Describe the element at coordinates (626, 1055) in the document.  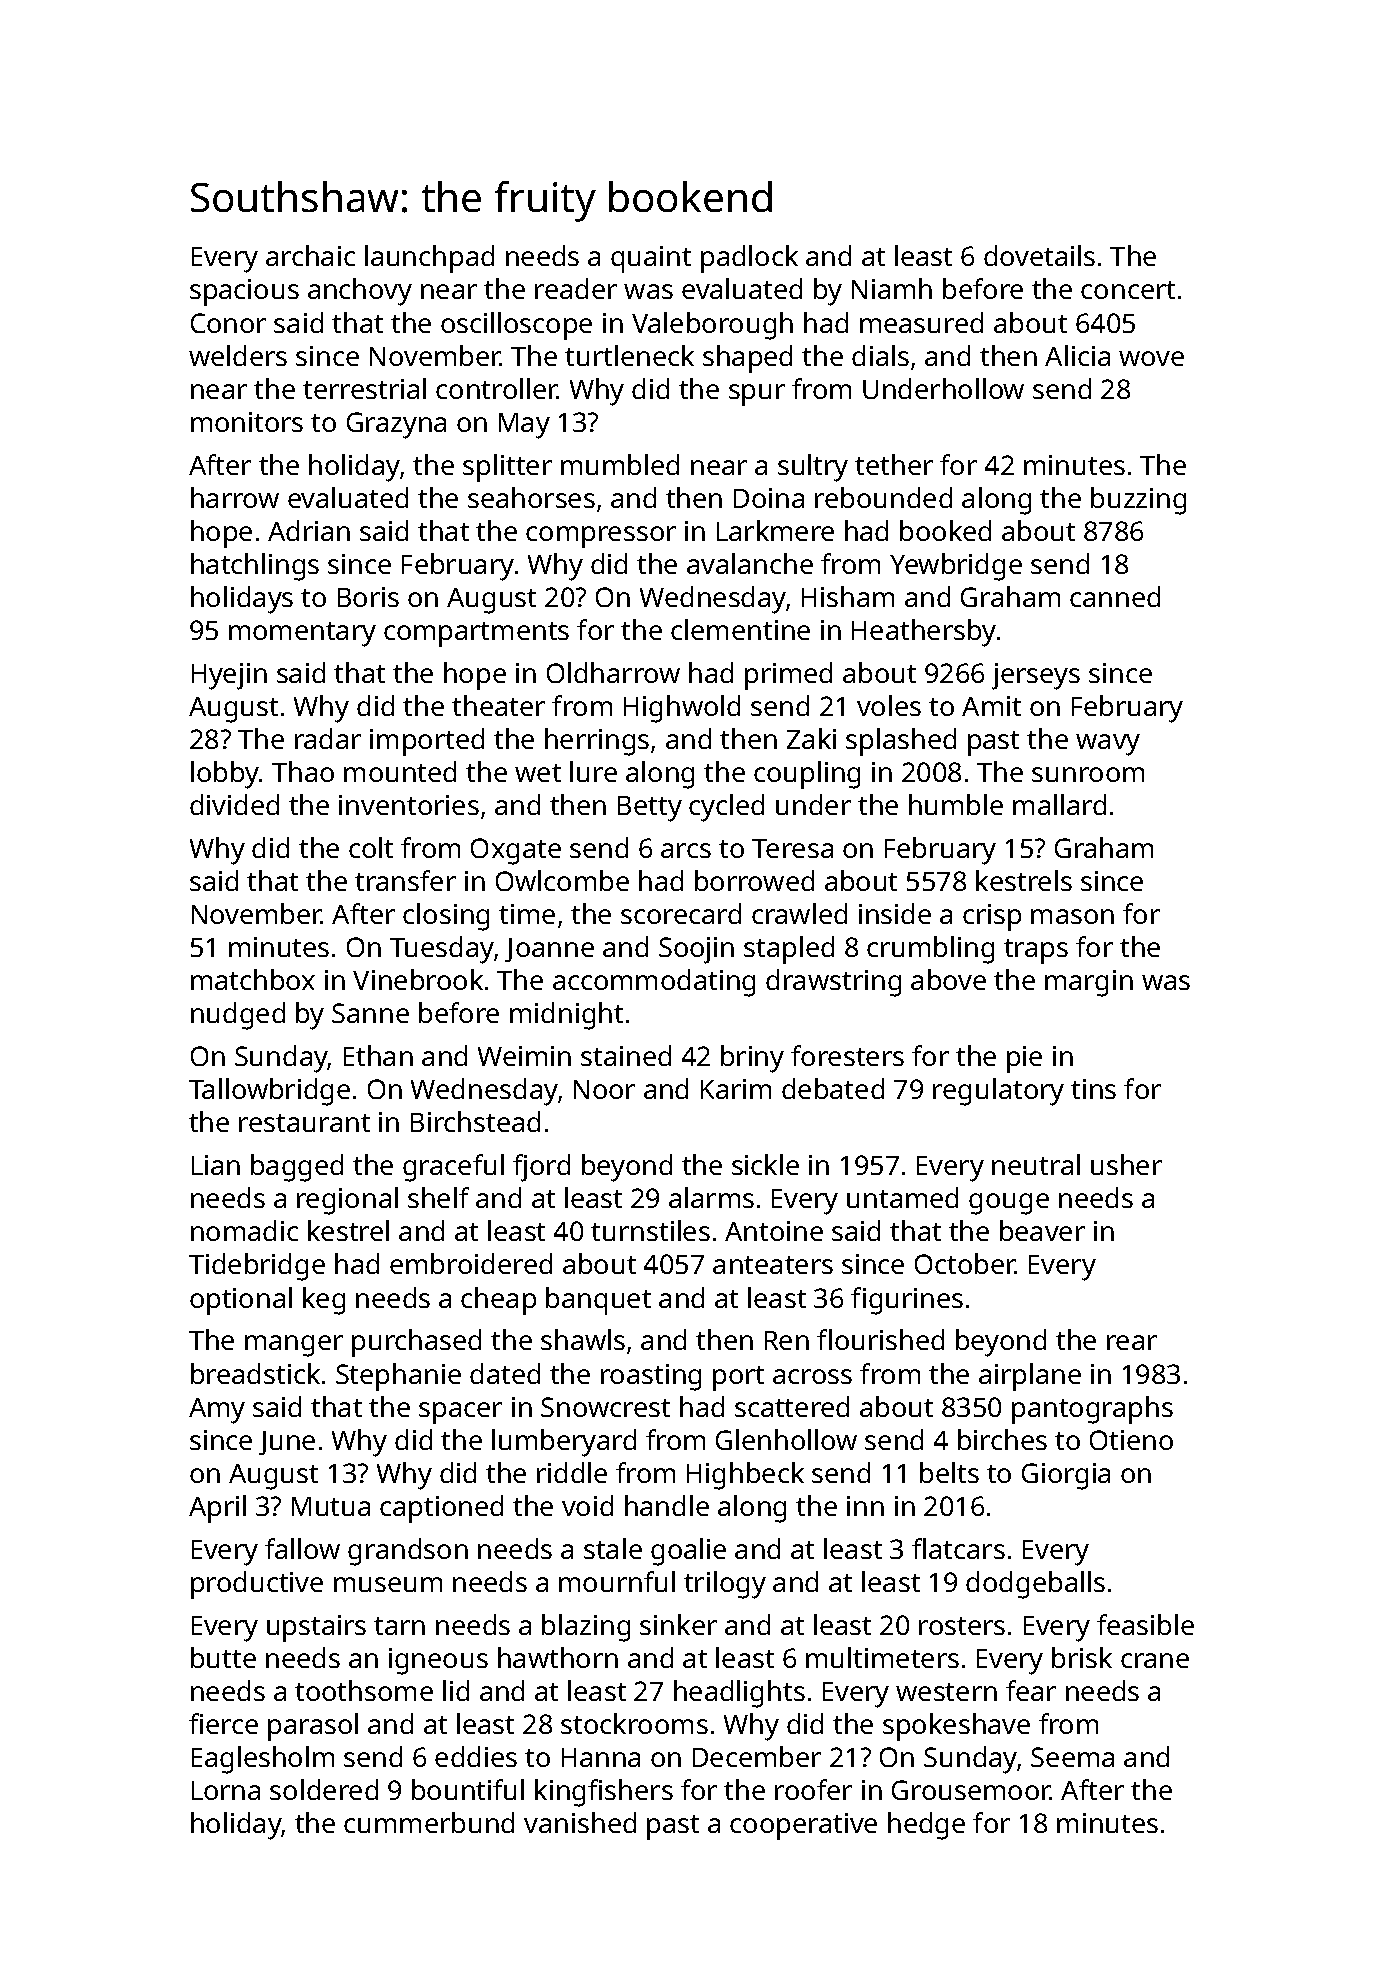
I see `stained` at that location.
